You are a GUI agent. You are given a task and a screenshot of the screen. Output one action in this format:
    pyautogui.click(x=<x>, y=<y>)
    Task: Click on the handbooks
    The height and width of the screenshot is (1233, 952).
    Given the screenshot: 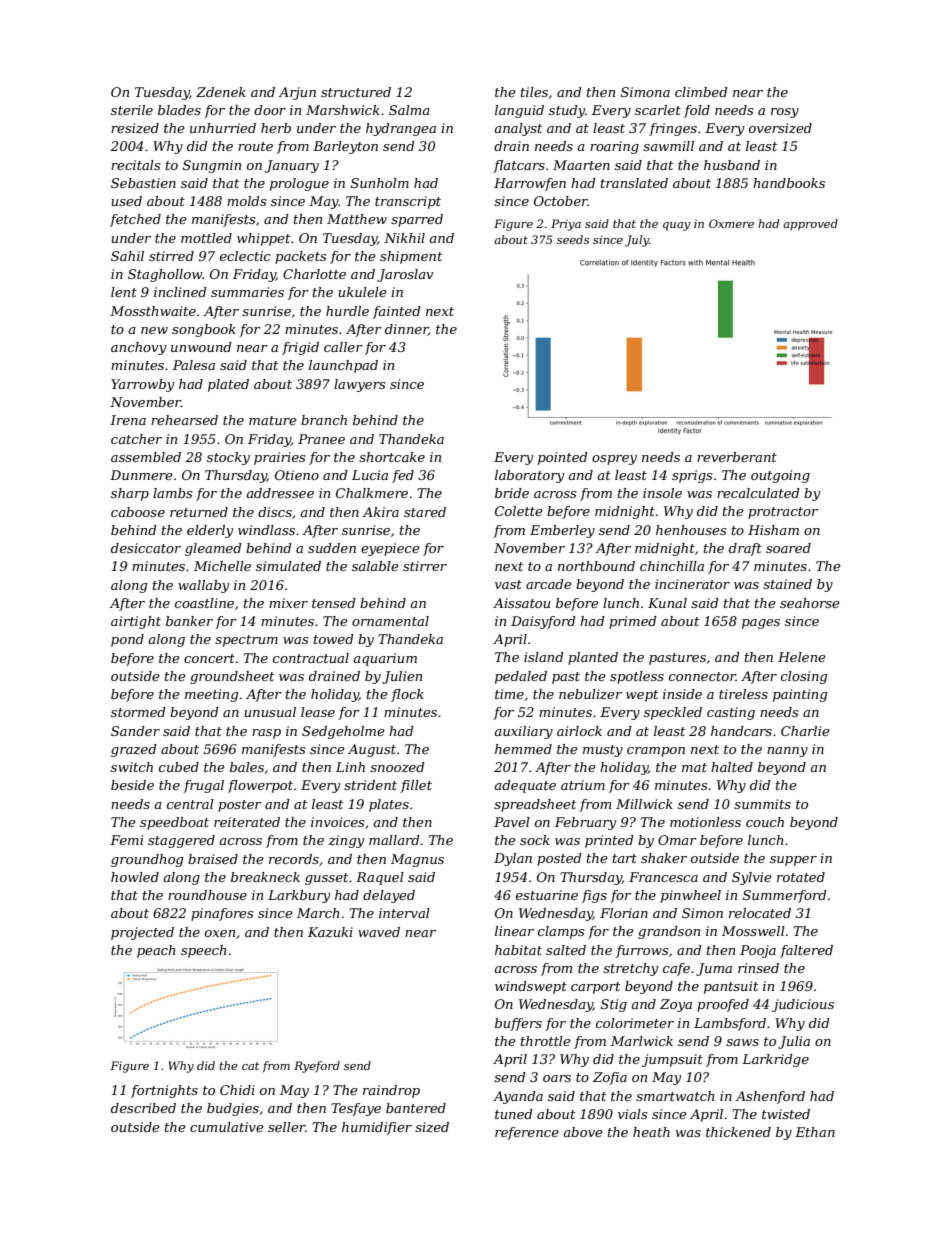 What is the action you would take?
    pyautogui.click(x=789, y=183)
